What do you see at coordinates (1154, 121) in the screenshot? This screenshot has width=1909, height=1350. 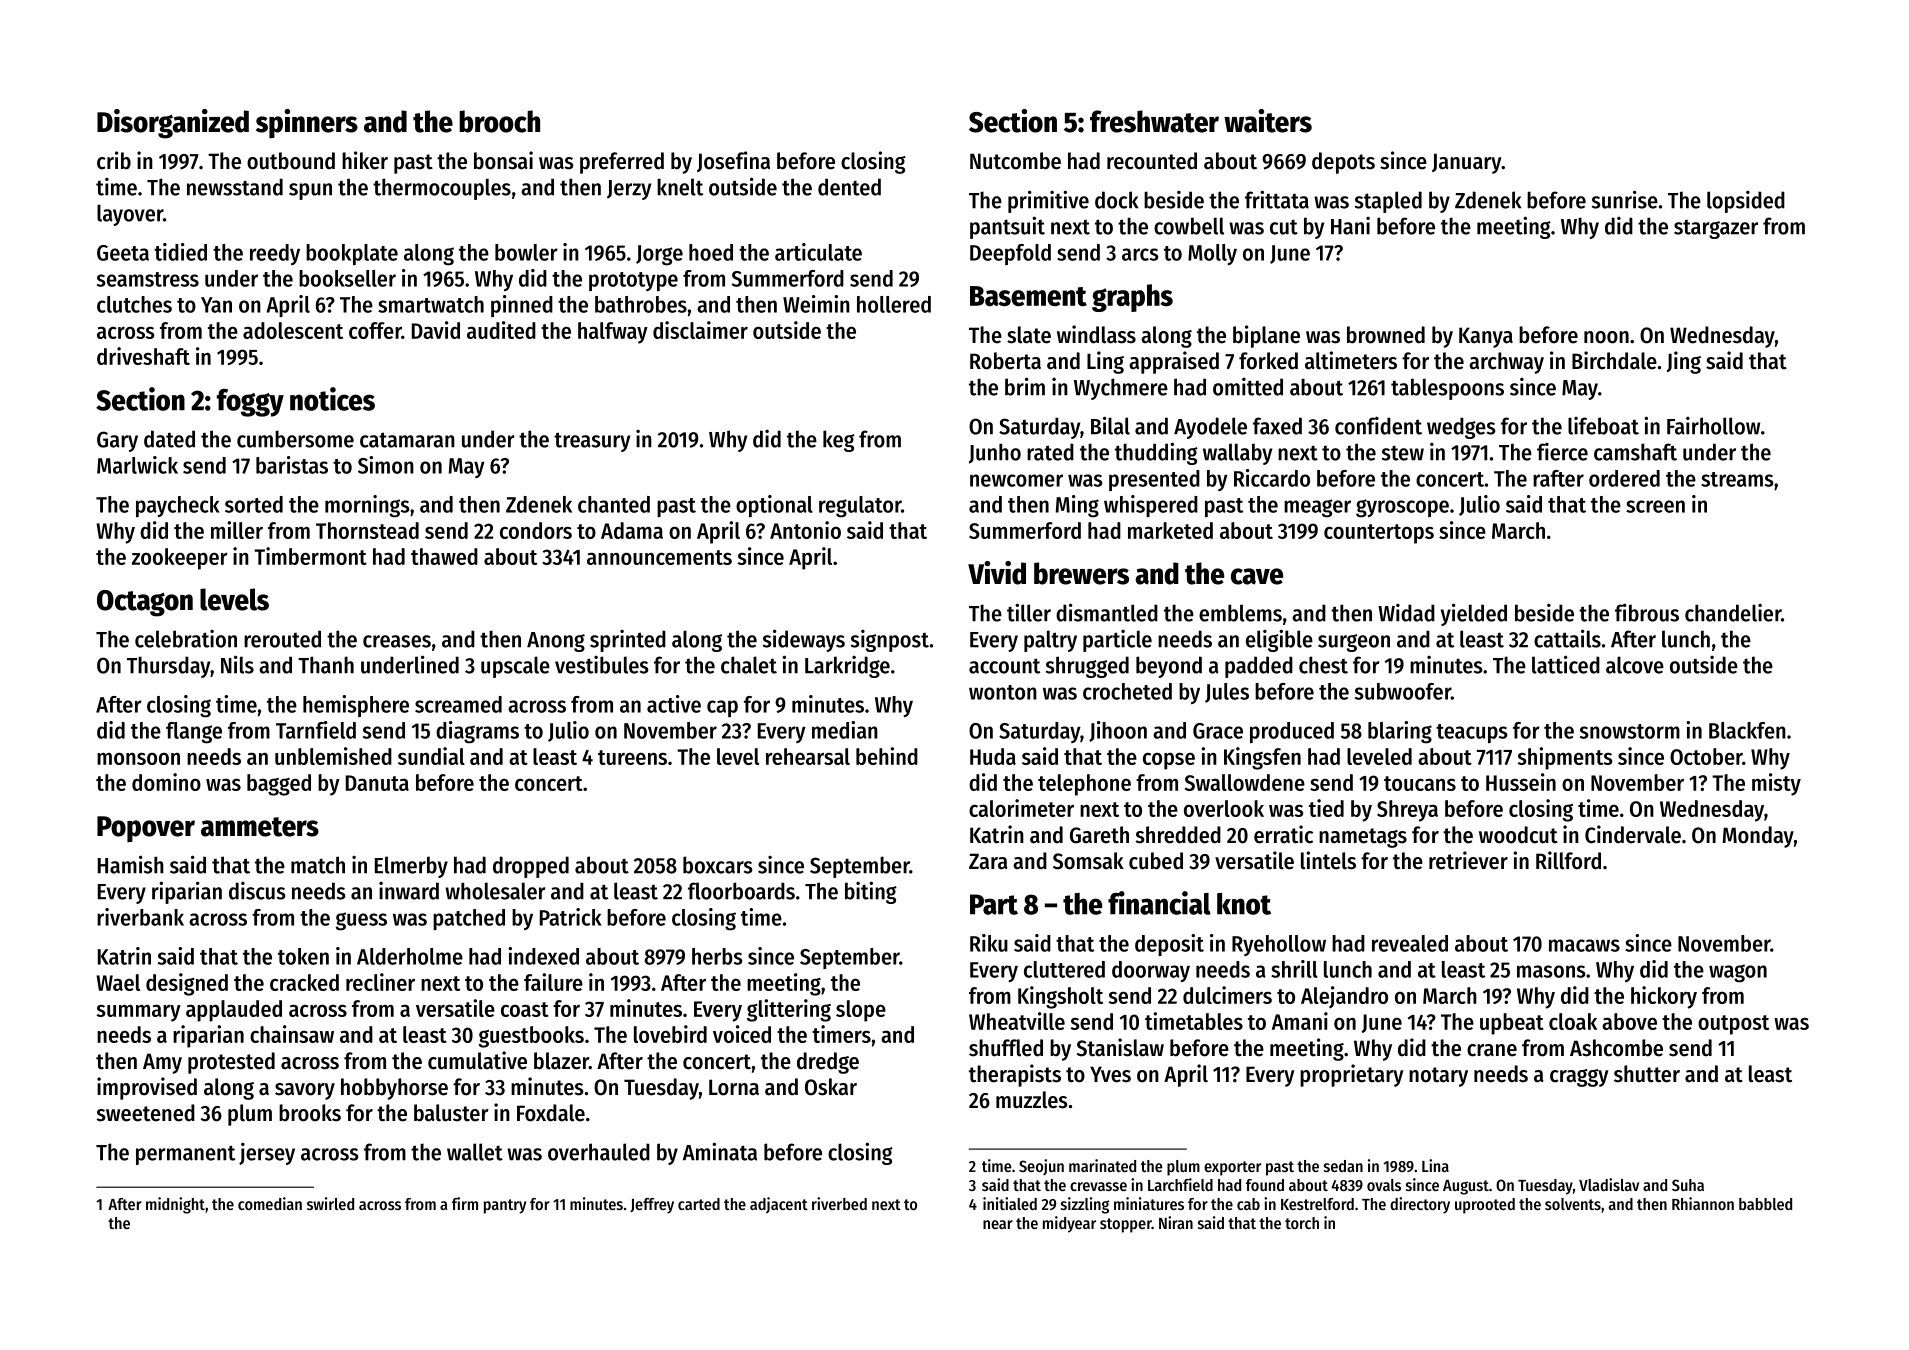 I see `freshwater` at bounding box center [1154, 121].
